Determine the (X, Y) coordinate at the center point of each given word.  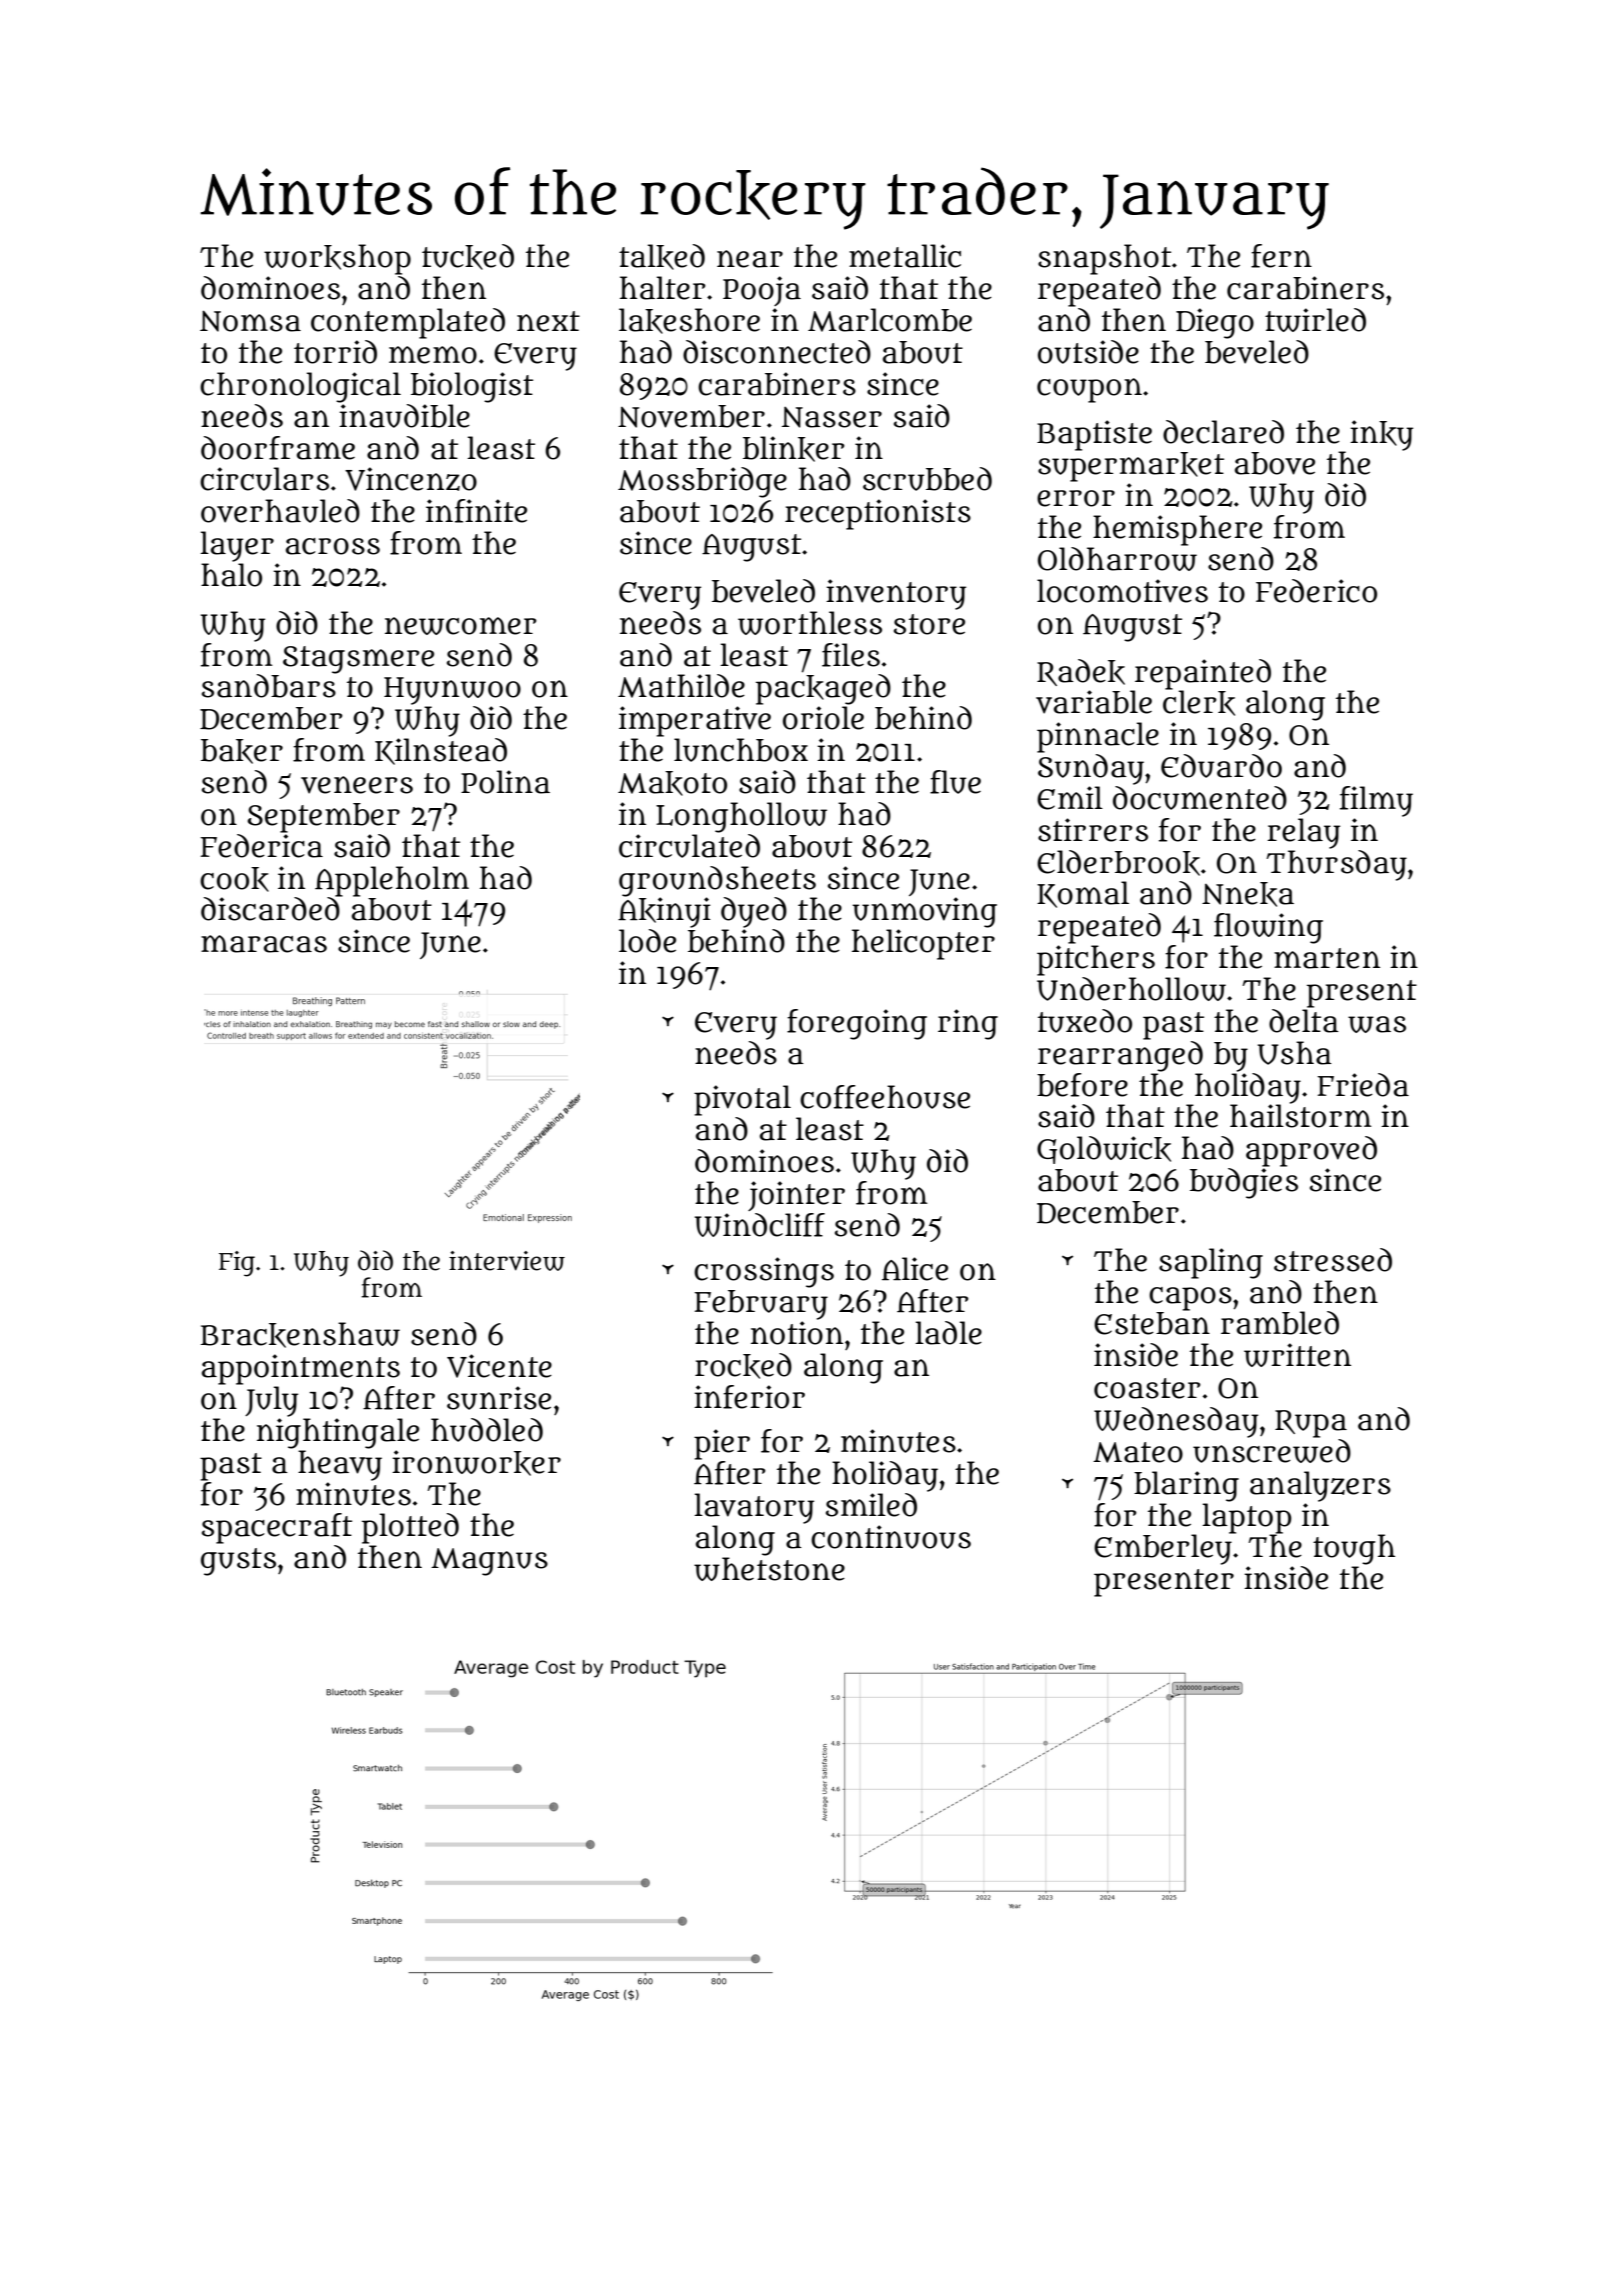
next (548, 321)
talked (662, 257)
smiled (871, 1505)
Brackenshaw (300, 1335)
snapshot (1104, 259)
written (1297, 1355)
